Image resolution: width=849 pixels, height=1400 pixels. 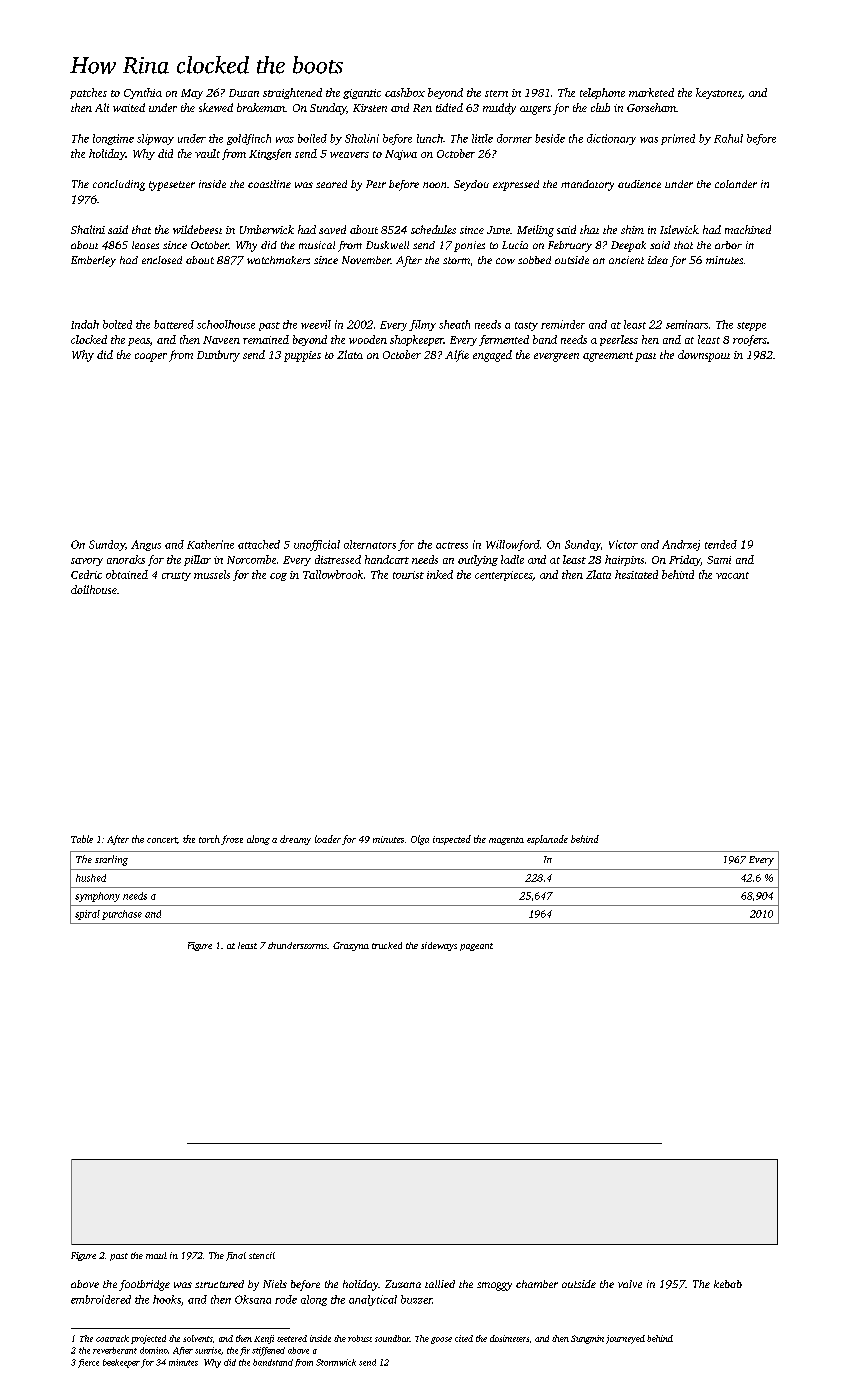 What do you see at coordinates (547, 840) in the screenshot?
I see `esplanade` at bounding box center [547, 840].
